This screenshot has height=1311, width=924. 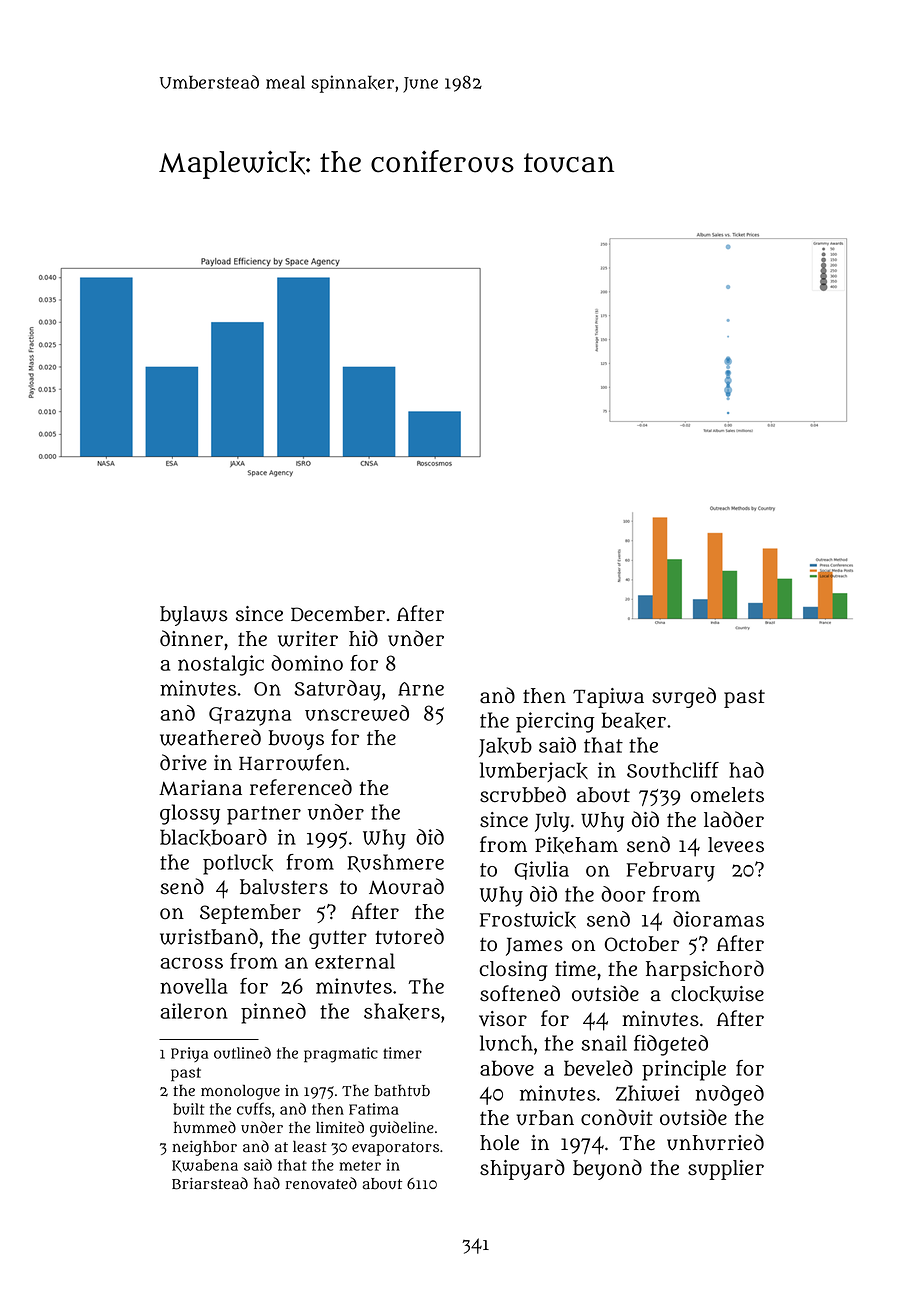 I want to click on hid, so click(x=363, y=638).
